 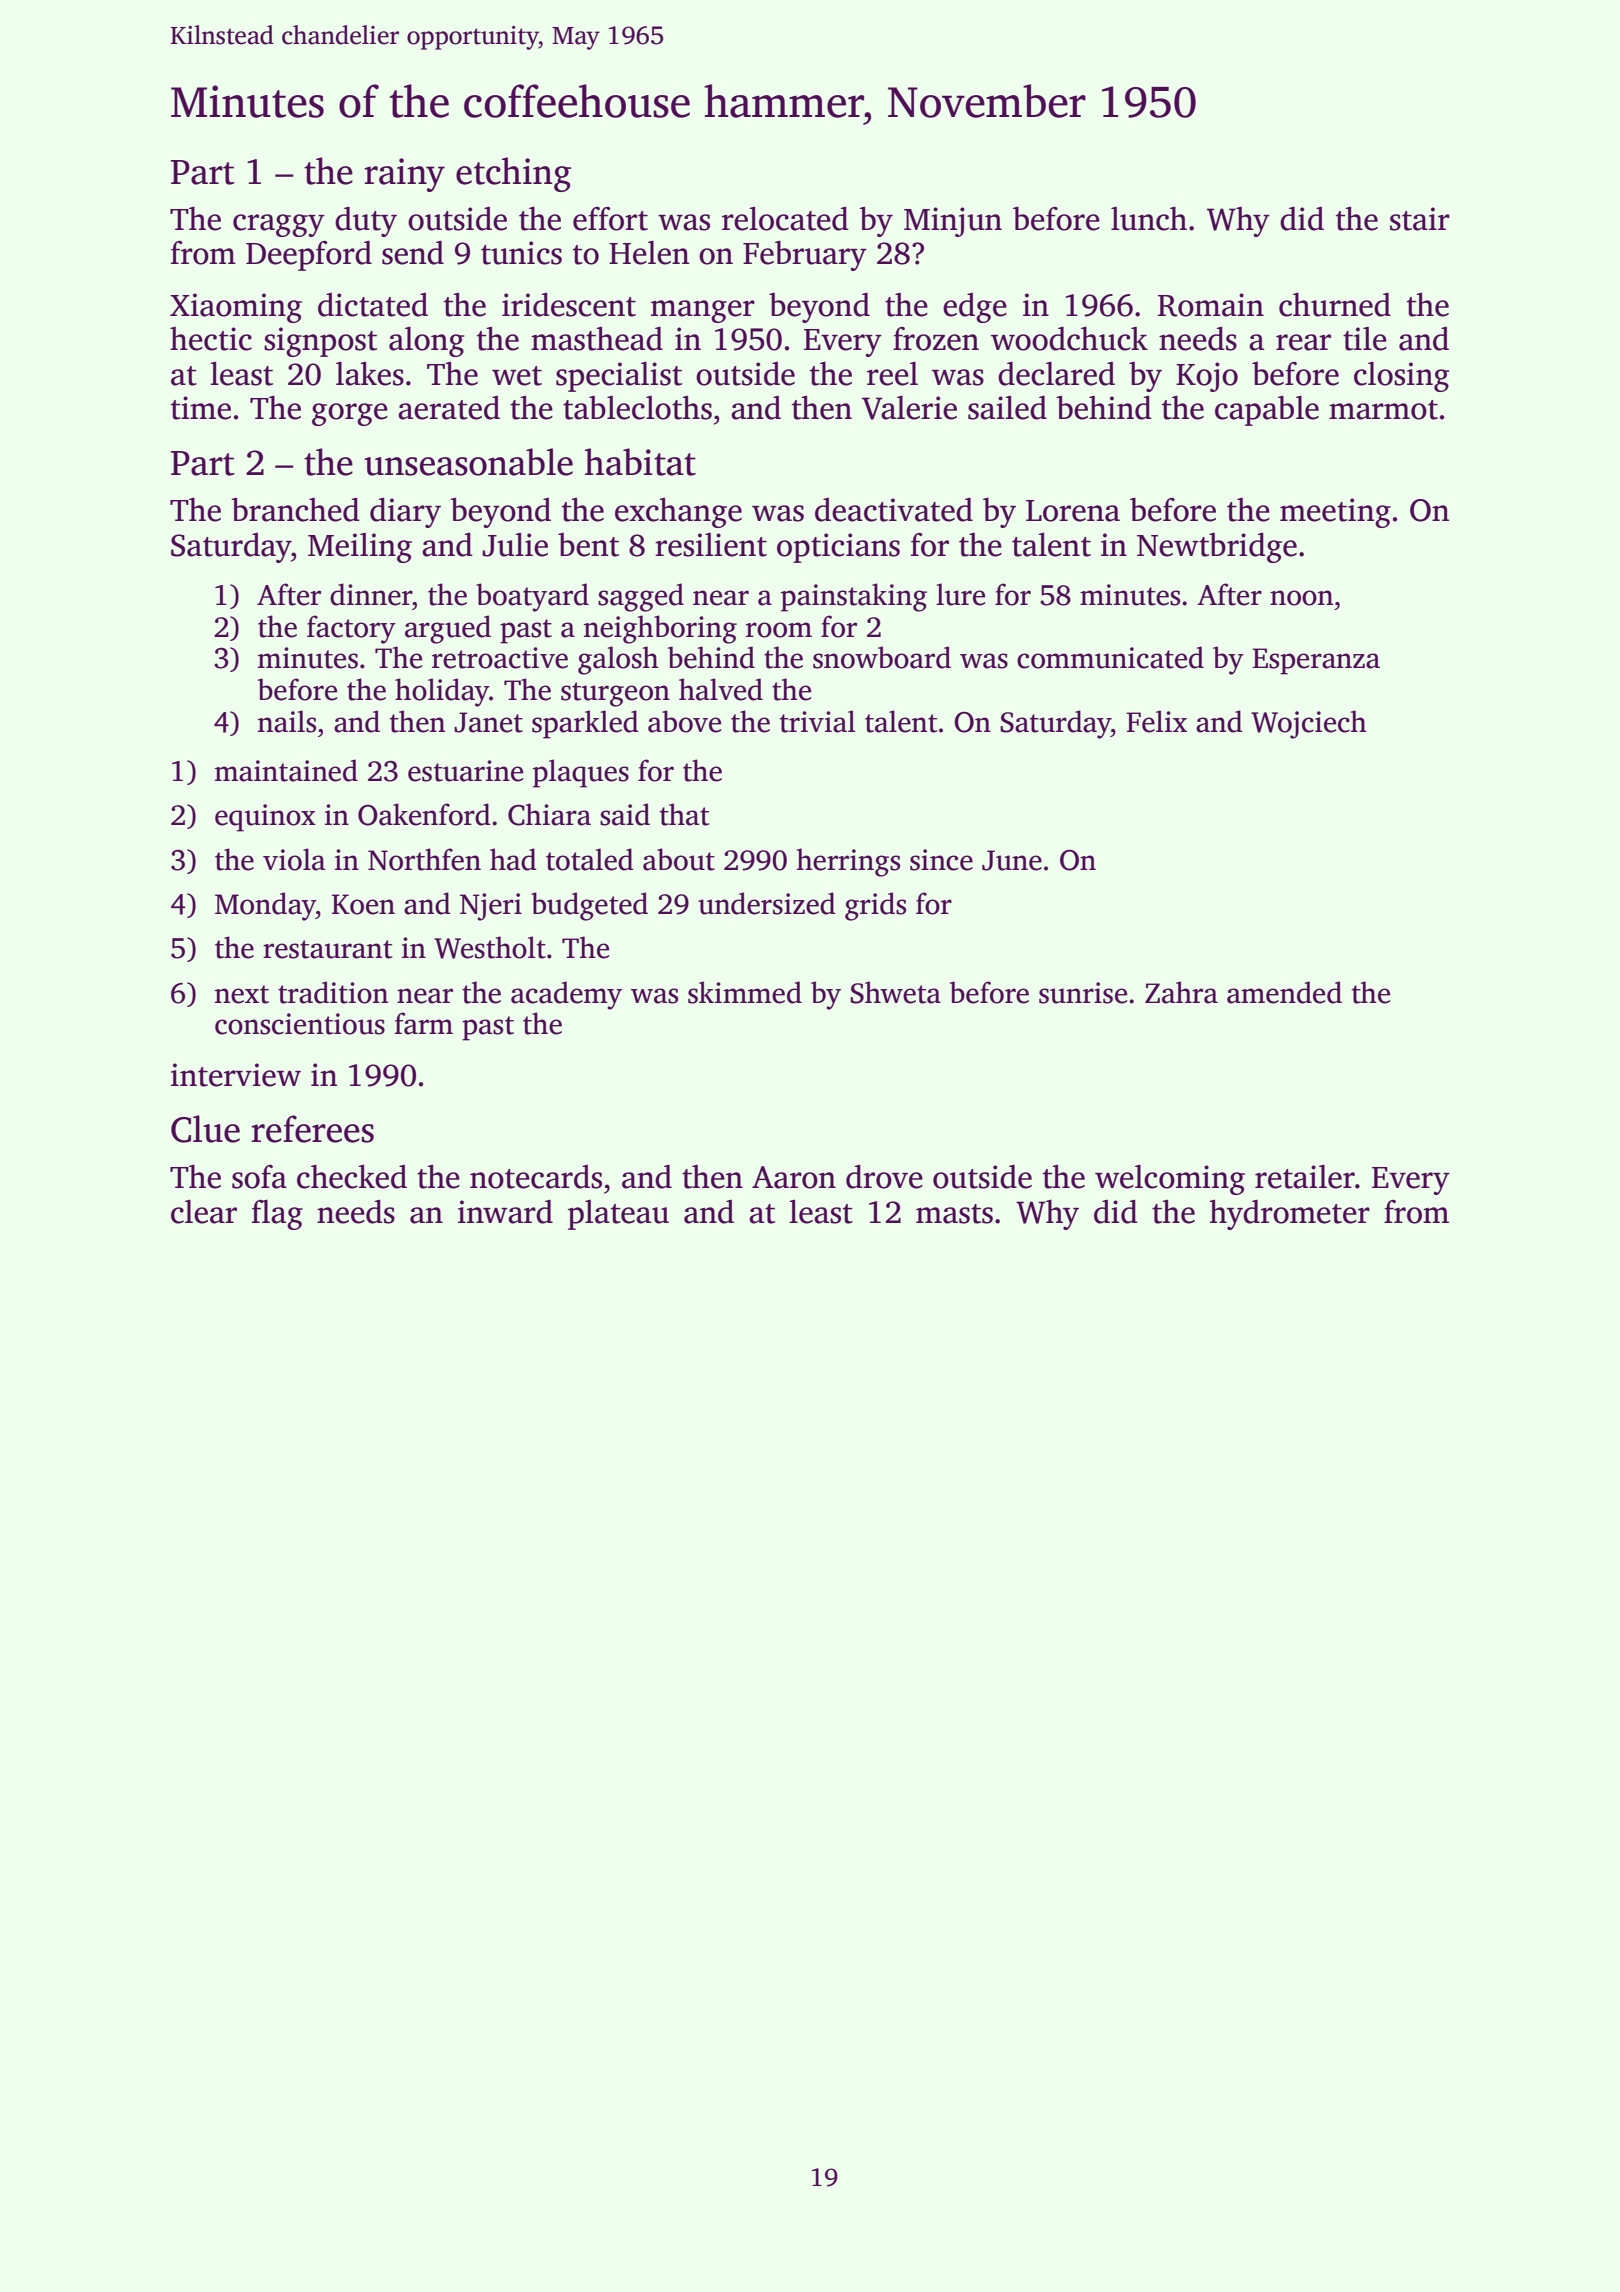 What do you see at coordinates (1211, 305) in the image?
I see `Romain` at bounding box center [1211, 305].
